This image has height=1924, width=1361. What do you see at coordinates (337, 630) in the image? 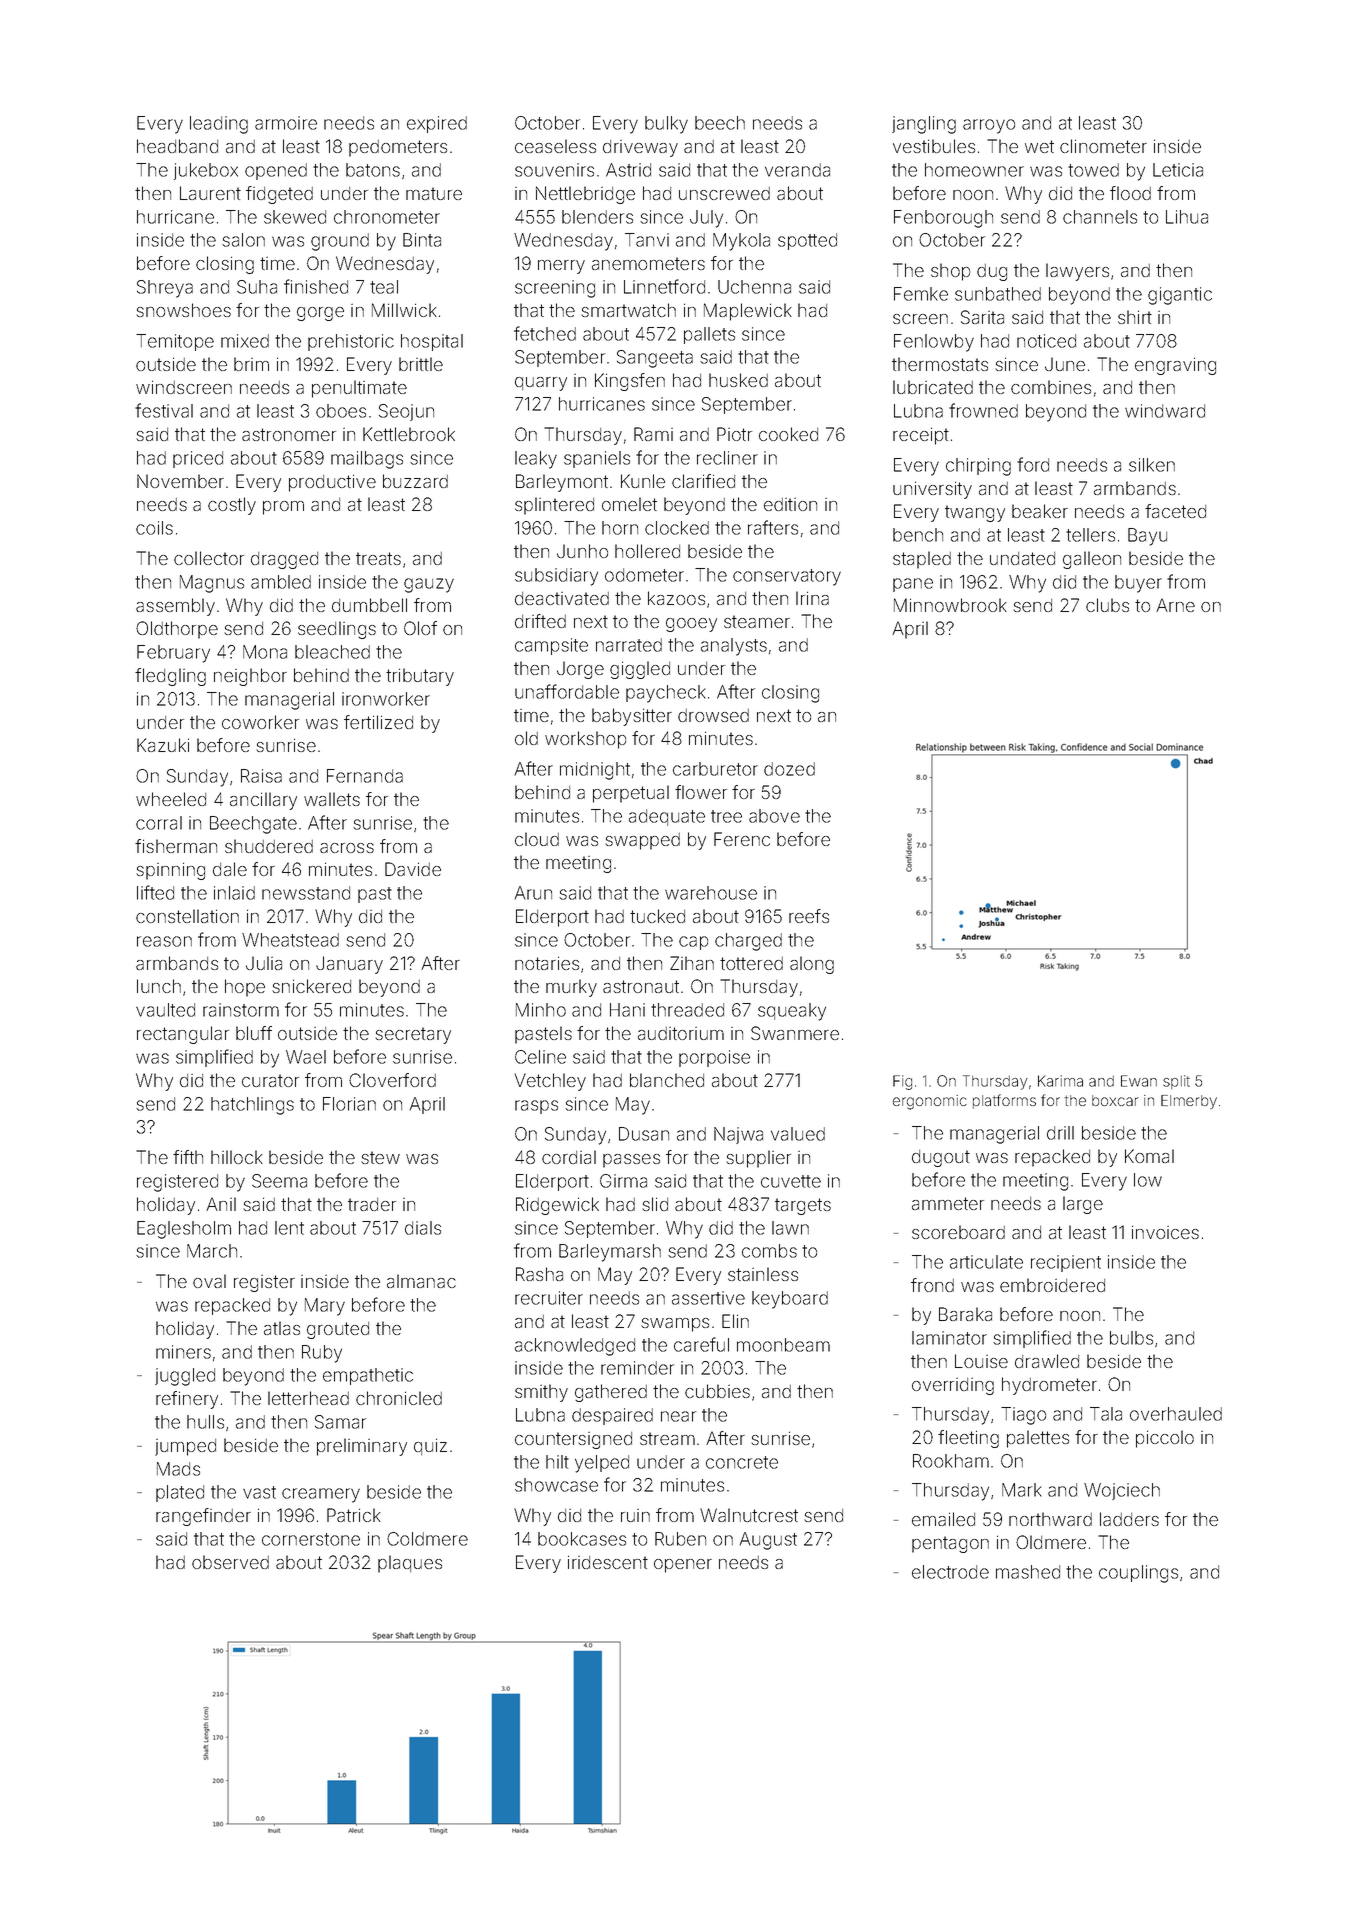
I see `seedlings` at bounding box center [337, 630].
